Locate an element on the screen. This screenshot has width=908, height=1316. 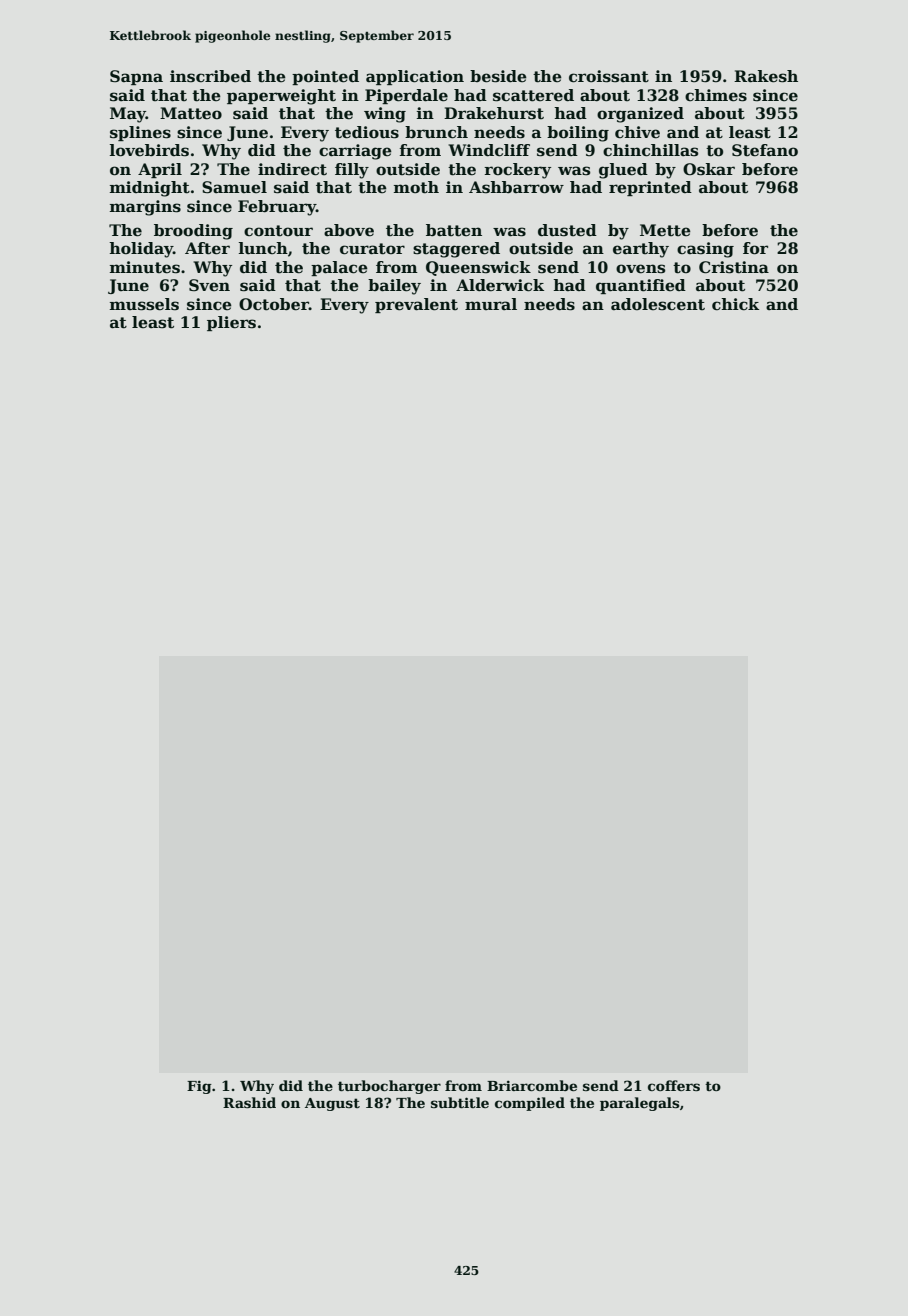
Briarcombe is located at coordinates (532, 1085).
